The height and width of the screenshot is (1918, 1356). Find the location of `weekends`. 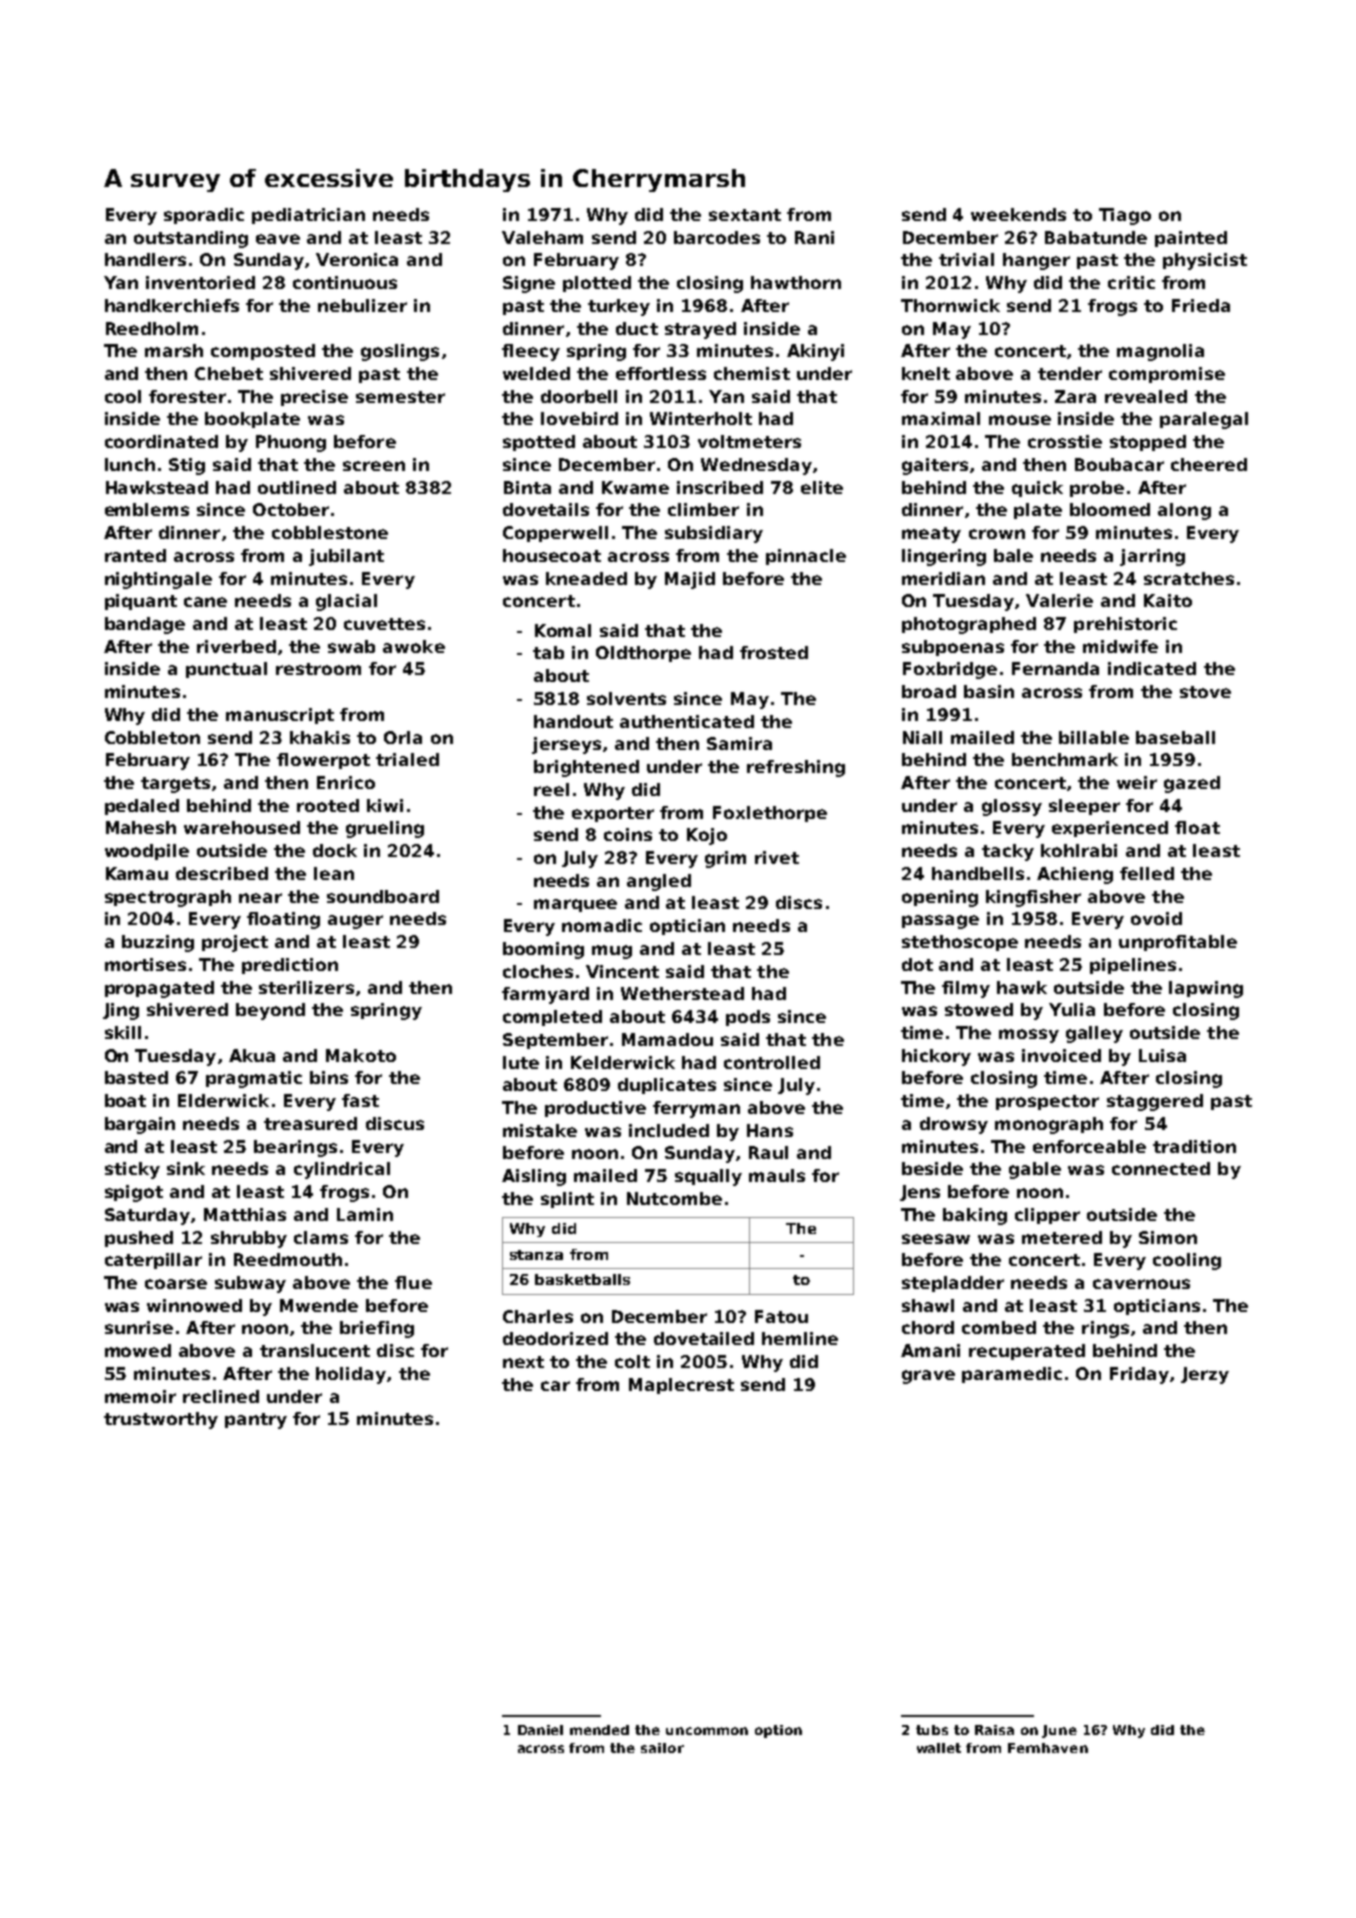

weekends is located at coordinates (1018, 214).
